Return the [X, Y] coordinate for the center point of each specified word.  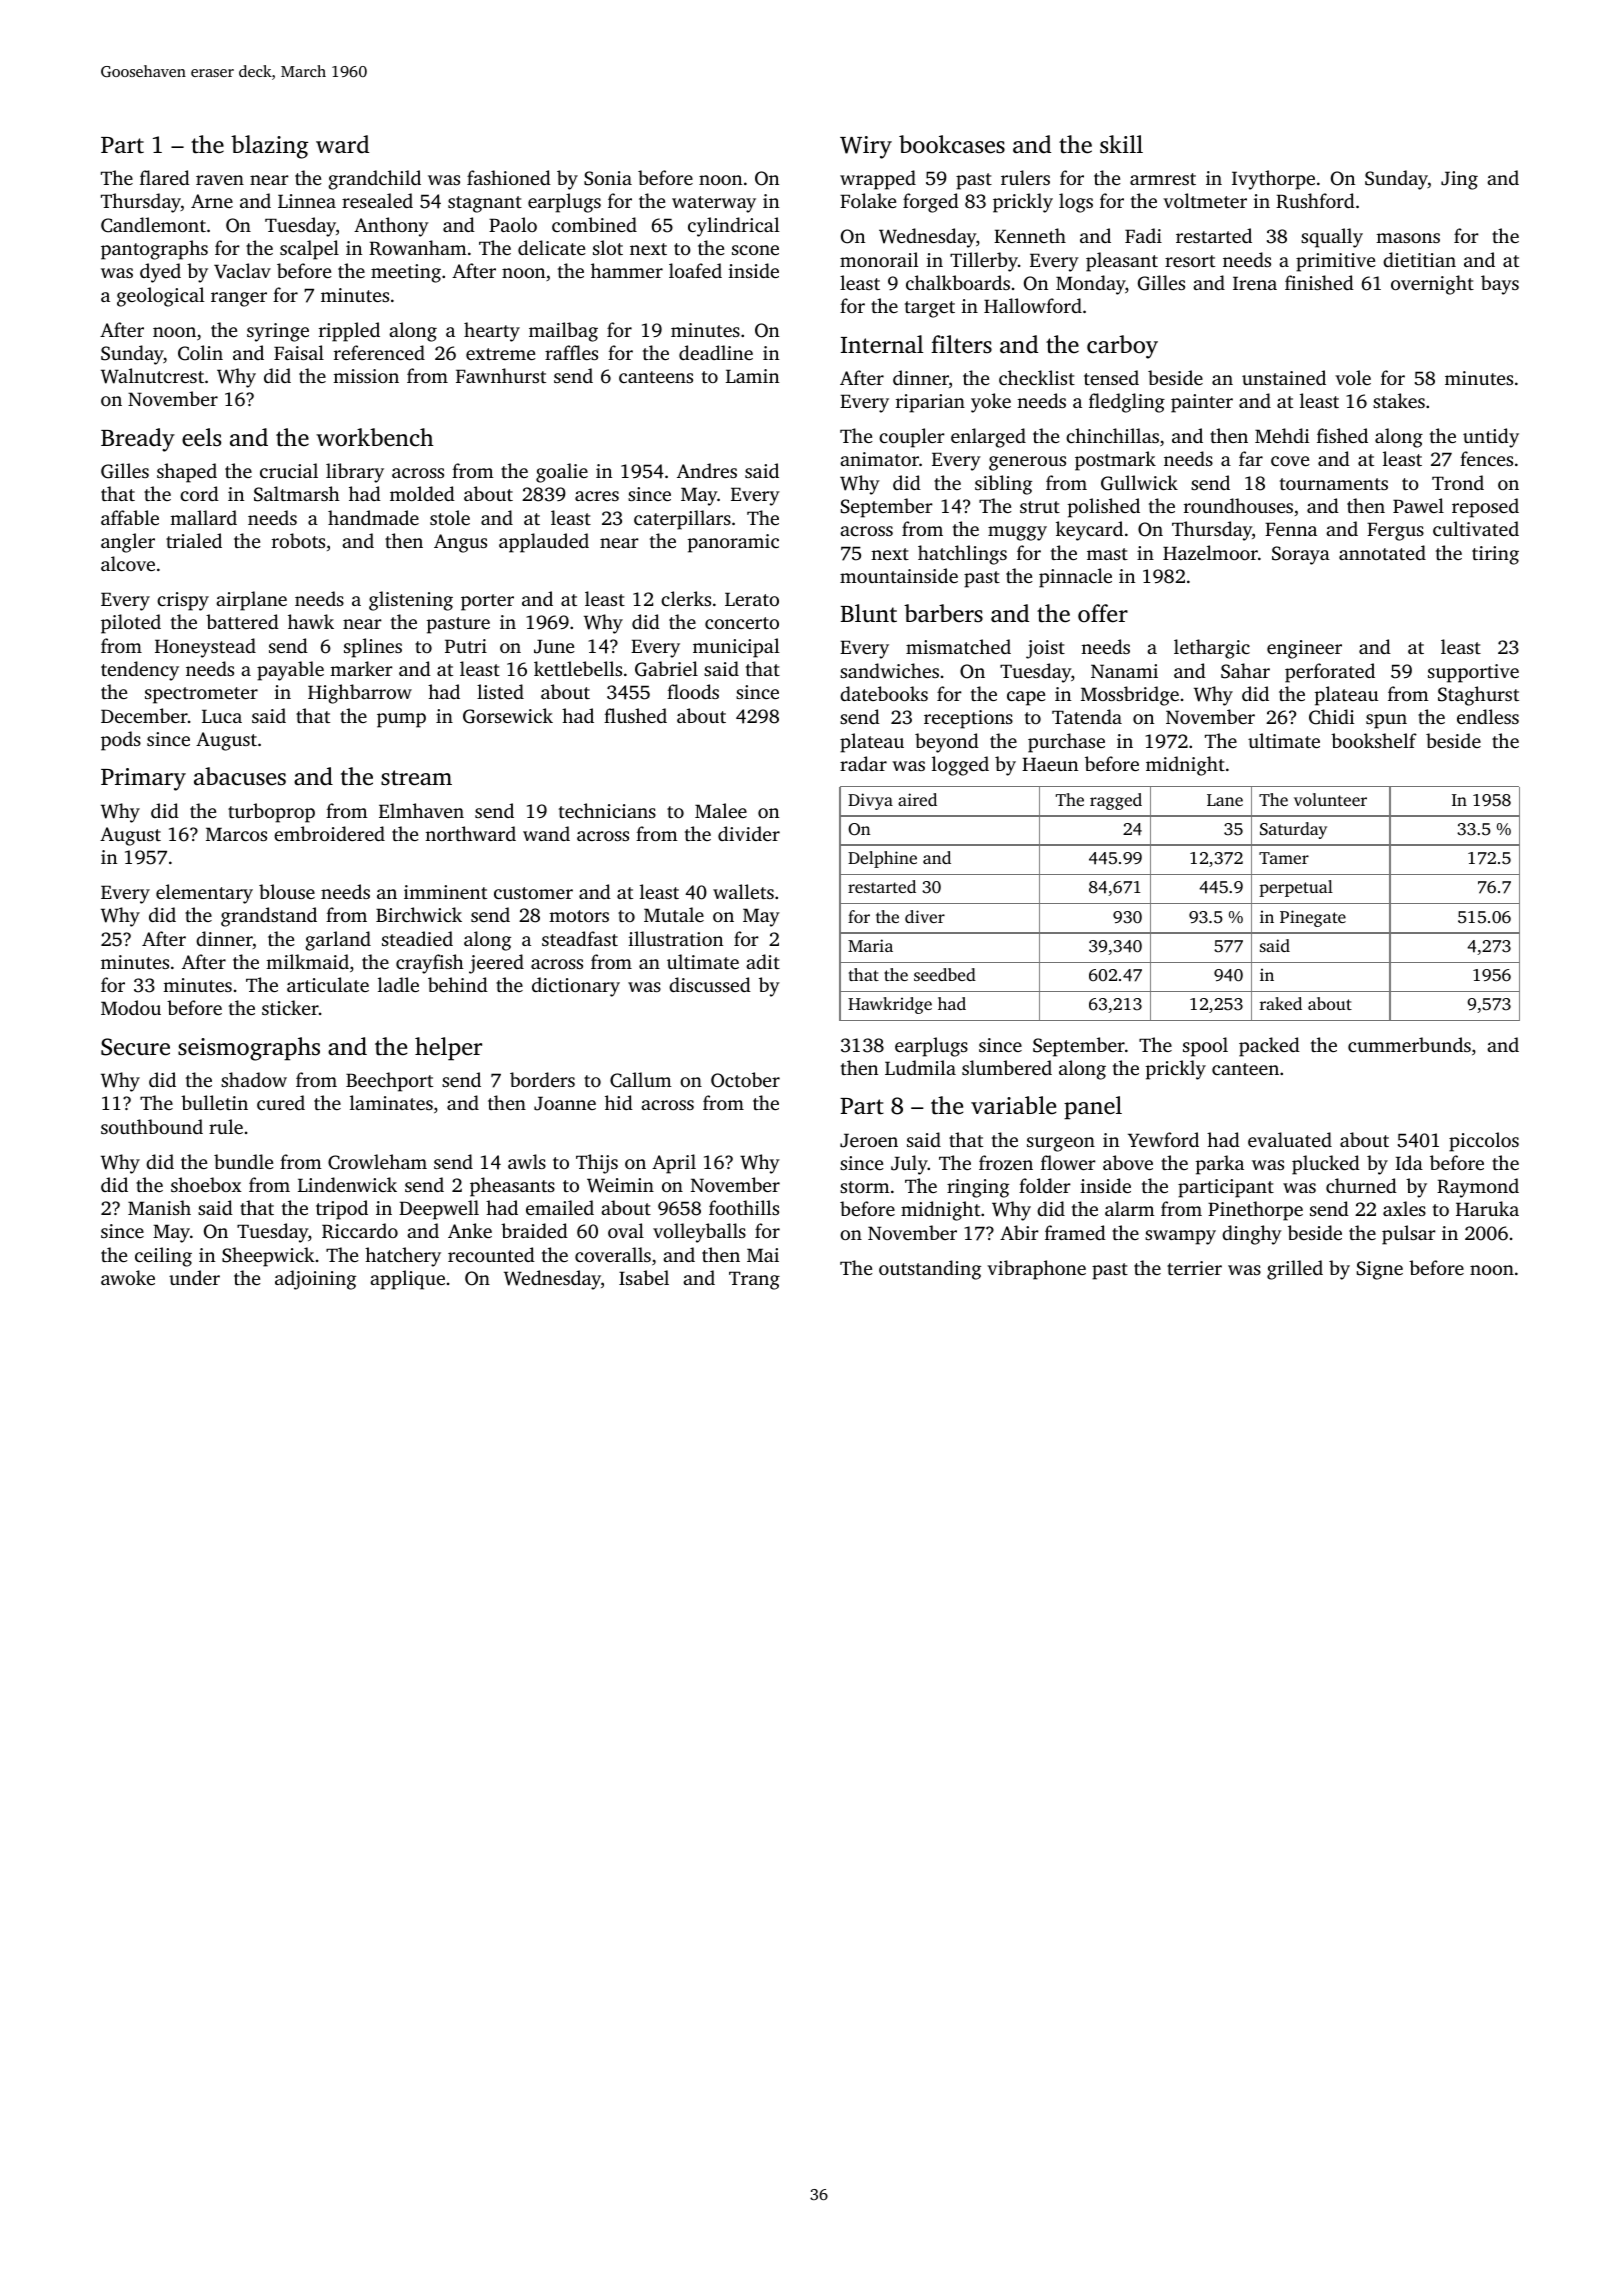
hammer [627, 270]
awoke [128, 1277]
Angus [460, 543]
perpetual [1296, 888]
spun [1386, 721]
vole [1353, 377]
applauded [544, 543]
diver [925, 916]
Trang [754, 1280]
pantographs [154, 250]
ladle [398, 984]
